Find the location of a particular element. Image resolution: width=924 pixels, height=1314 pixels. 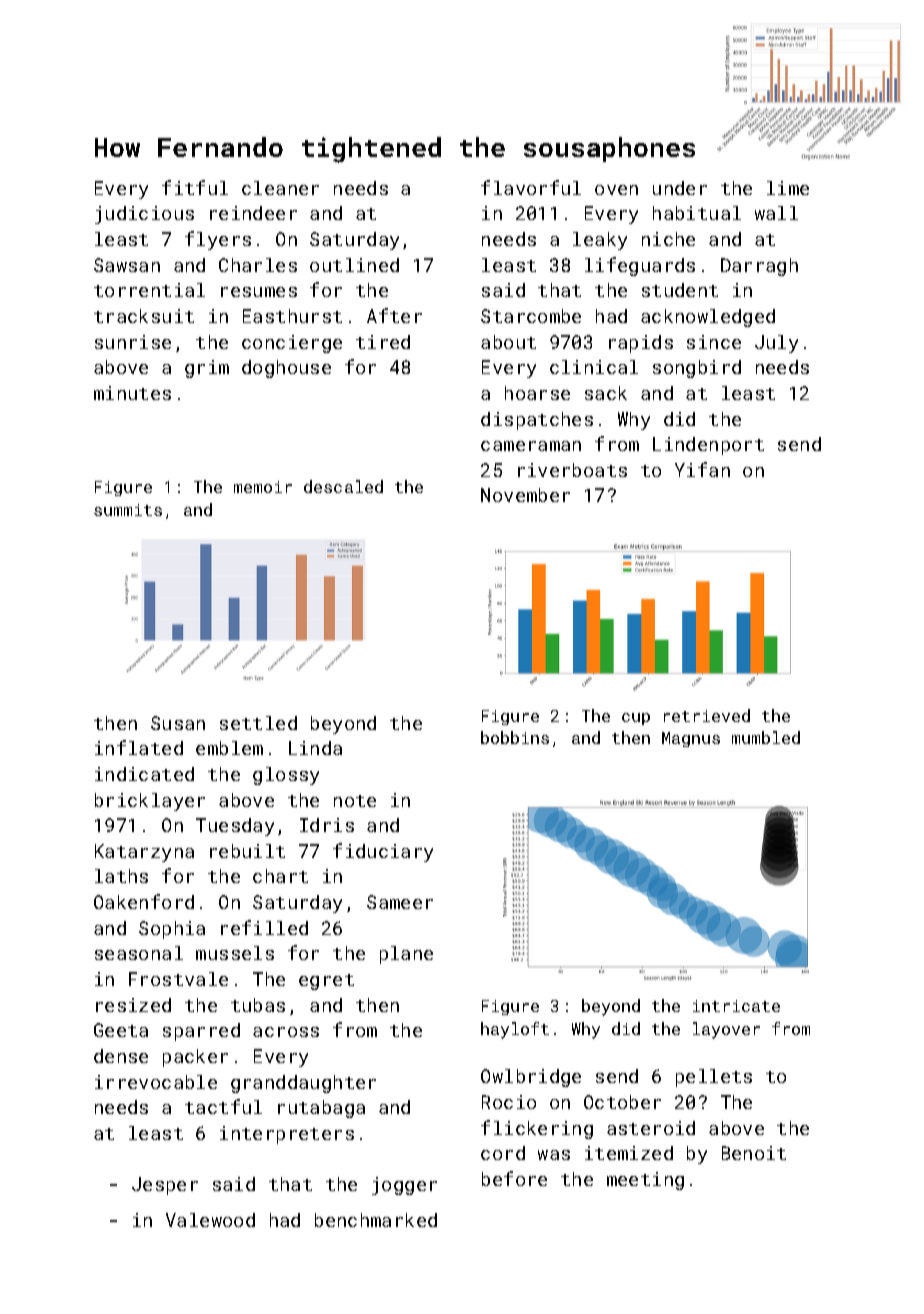

Yifan is located at coordinates (702, 469).
